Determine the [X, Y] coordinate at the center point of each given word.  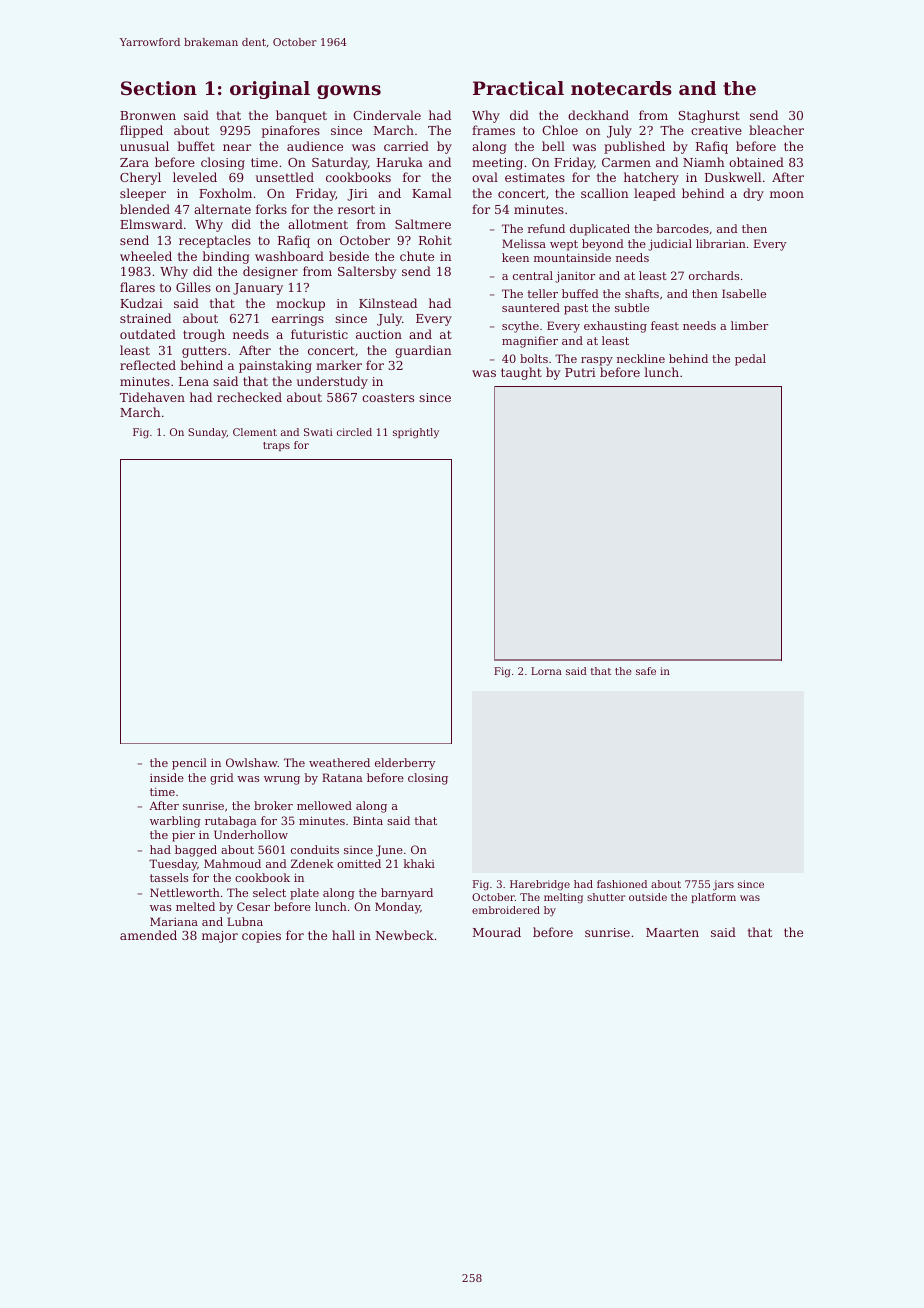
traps [276, 446]
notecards [621, 88]
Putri [580, 372]
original [270, 90]
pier [183, 836]
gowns [349, 92]
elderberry [405, 764]
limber [749, 325]
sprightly [416, 433]
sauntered [531, 307]
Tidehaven [152, 397]
